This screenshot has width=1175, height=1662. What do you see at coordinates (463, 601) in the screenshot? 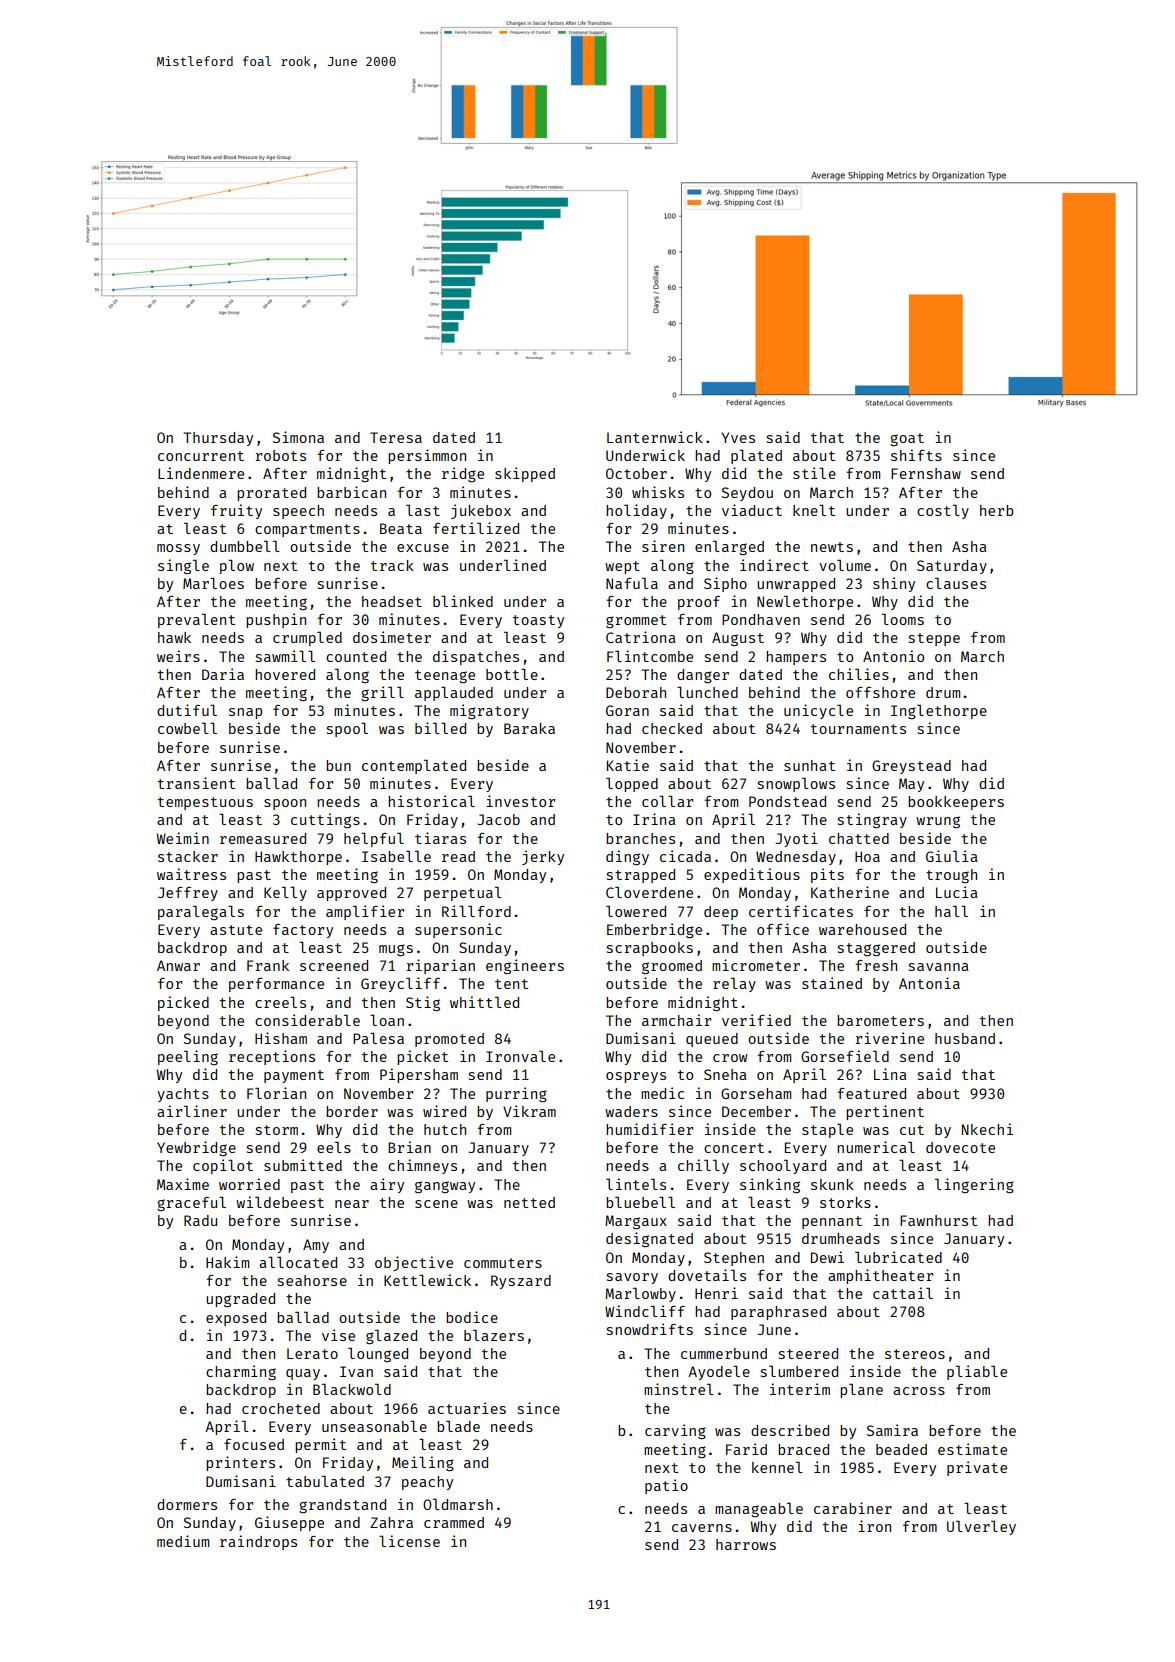
I see `blinked` at bounding box center [463, 601].
